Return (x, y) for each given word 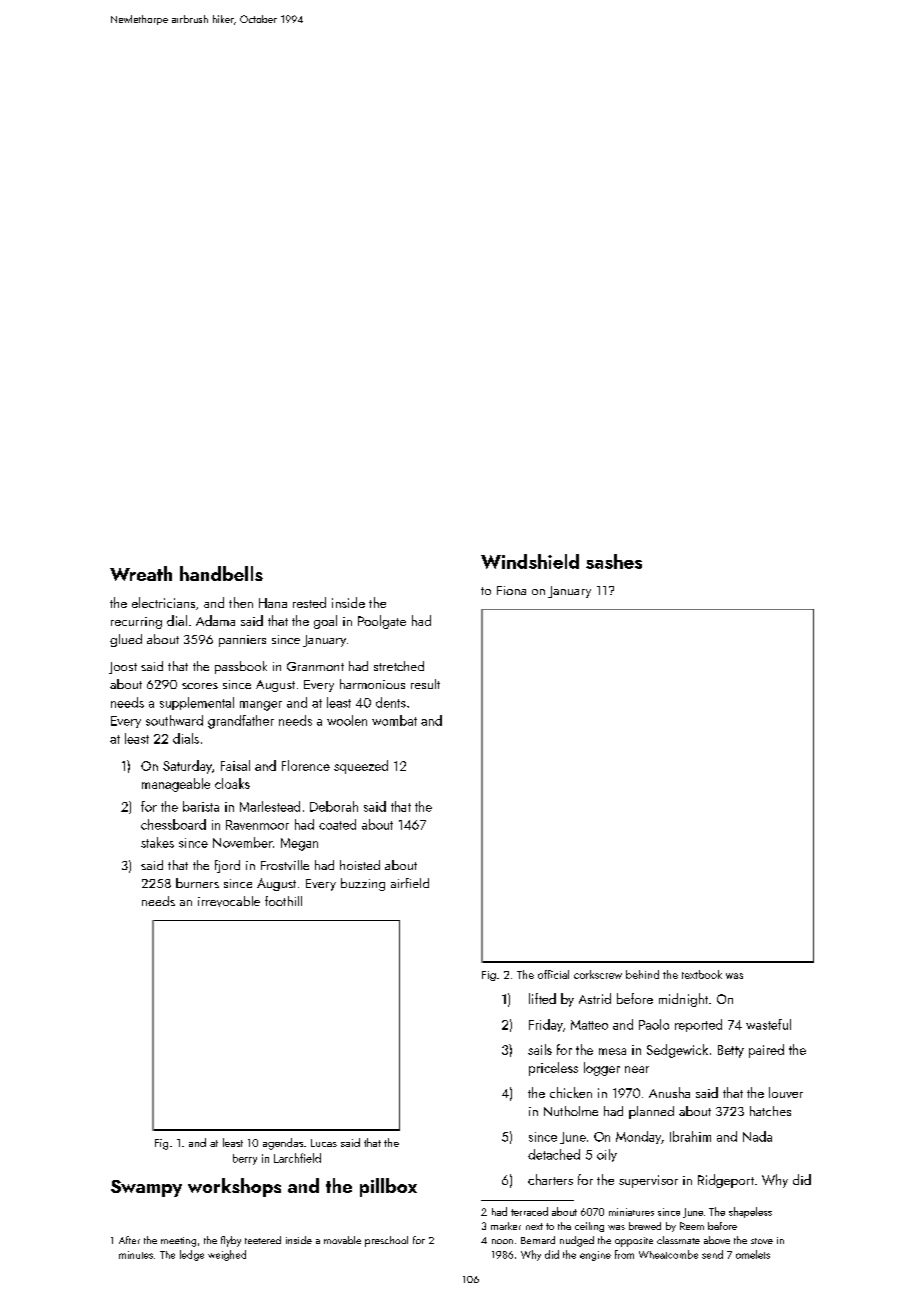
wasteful (768, 1024)
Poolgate (382, 622)
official (553, 974)
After (129, 1240)
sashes (614, 561)
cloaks (232, 783)
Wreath (141, 573)
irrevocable (229, 901)
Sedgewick (677, 1051)
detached (554, 1154)
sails (540, 1049)
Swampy (146, 1188)
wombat (394, 720)
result (425, 684)
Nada (757, 1136)
